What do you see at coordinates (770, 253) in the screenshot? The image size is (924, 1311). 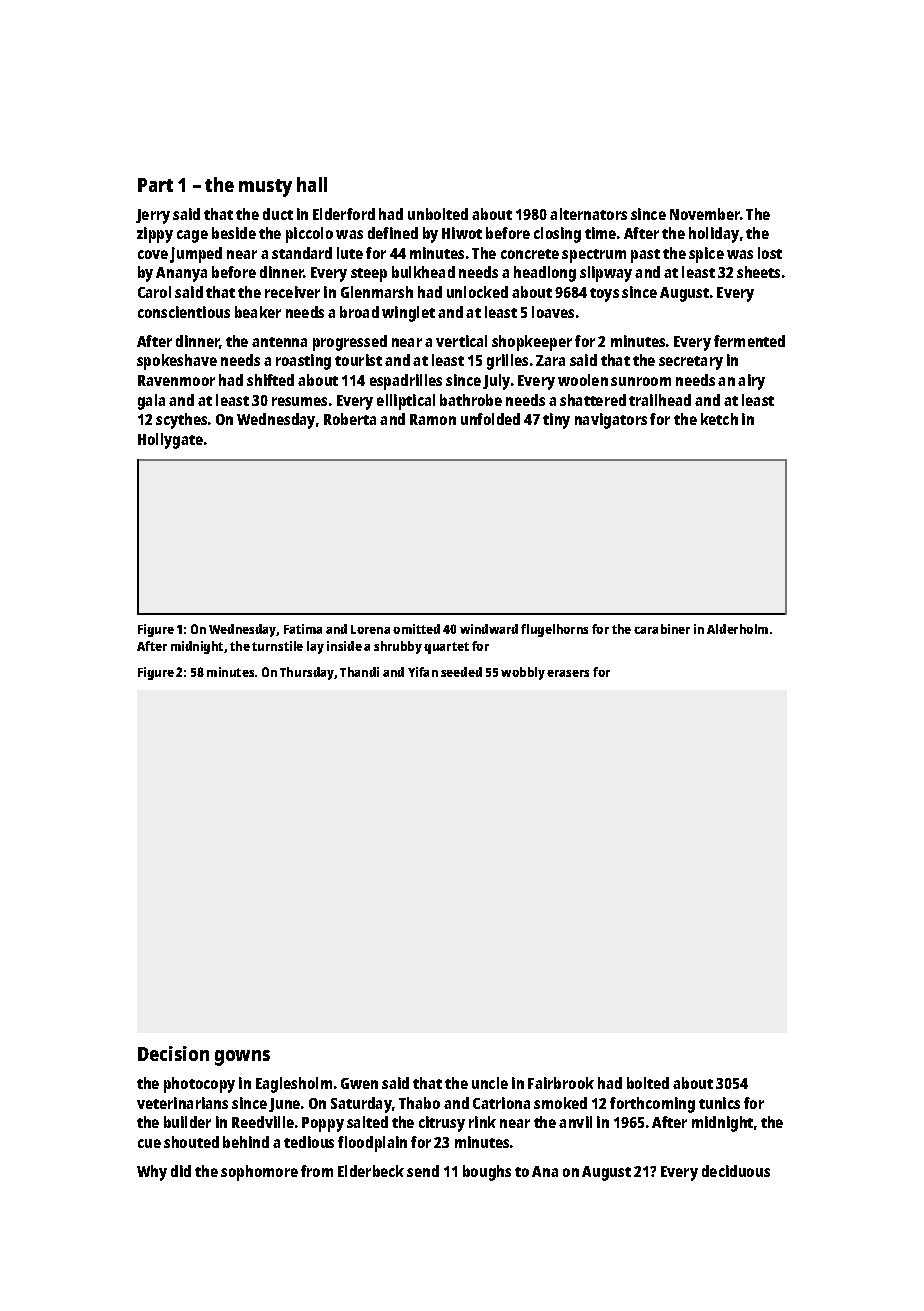 I see `lost` at bounding box center [770, 253].
